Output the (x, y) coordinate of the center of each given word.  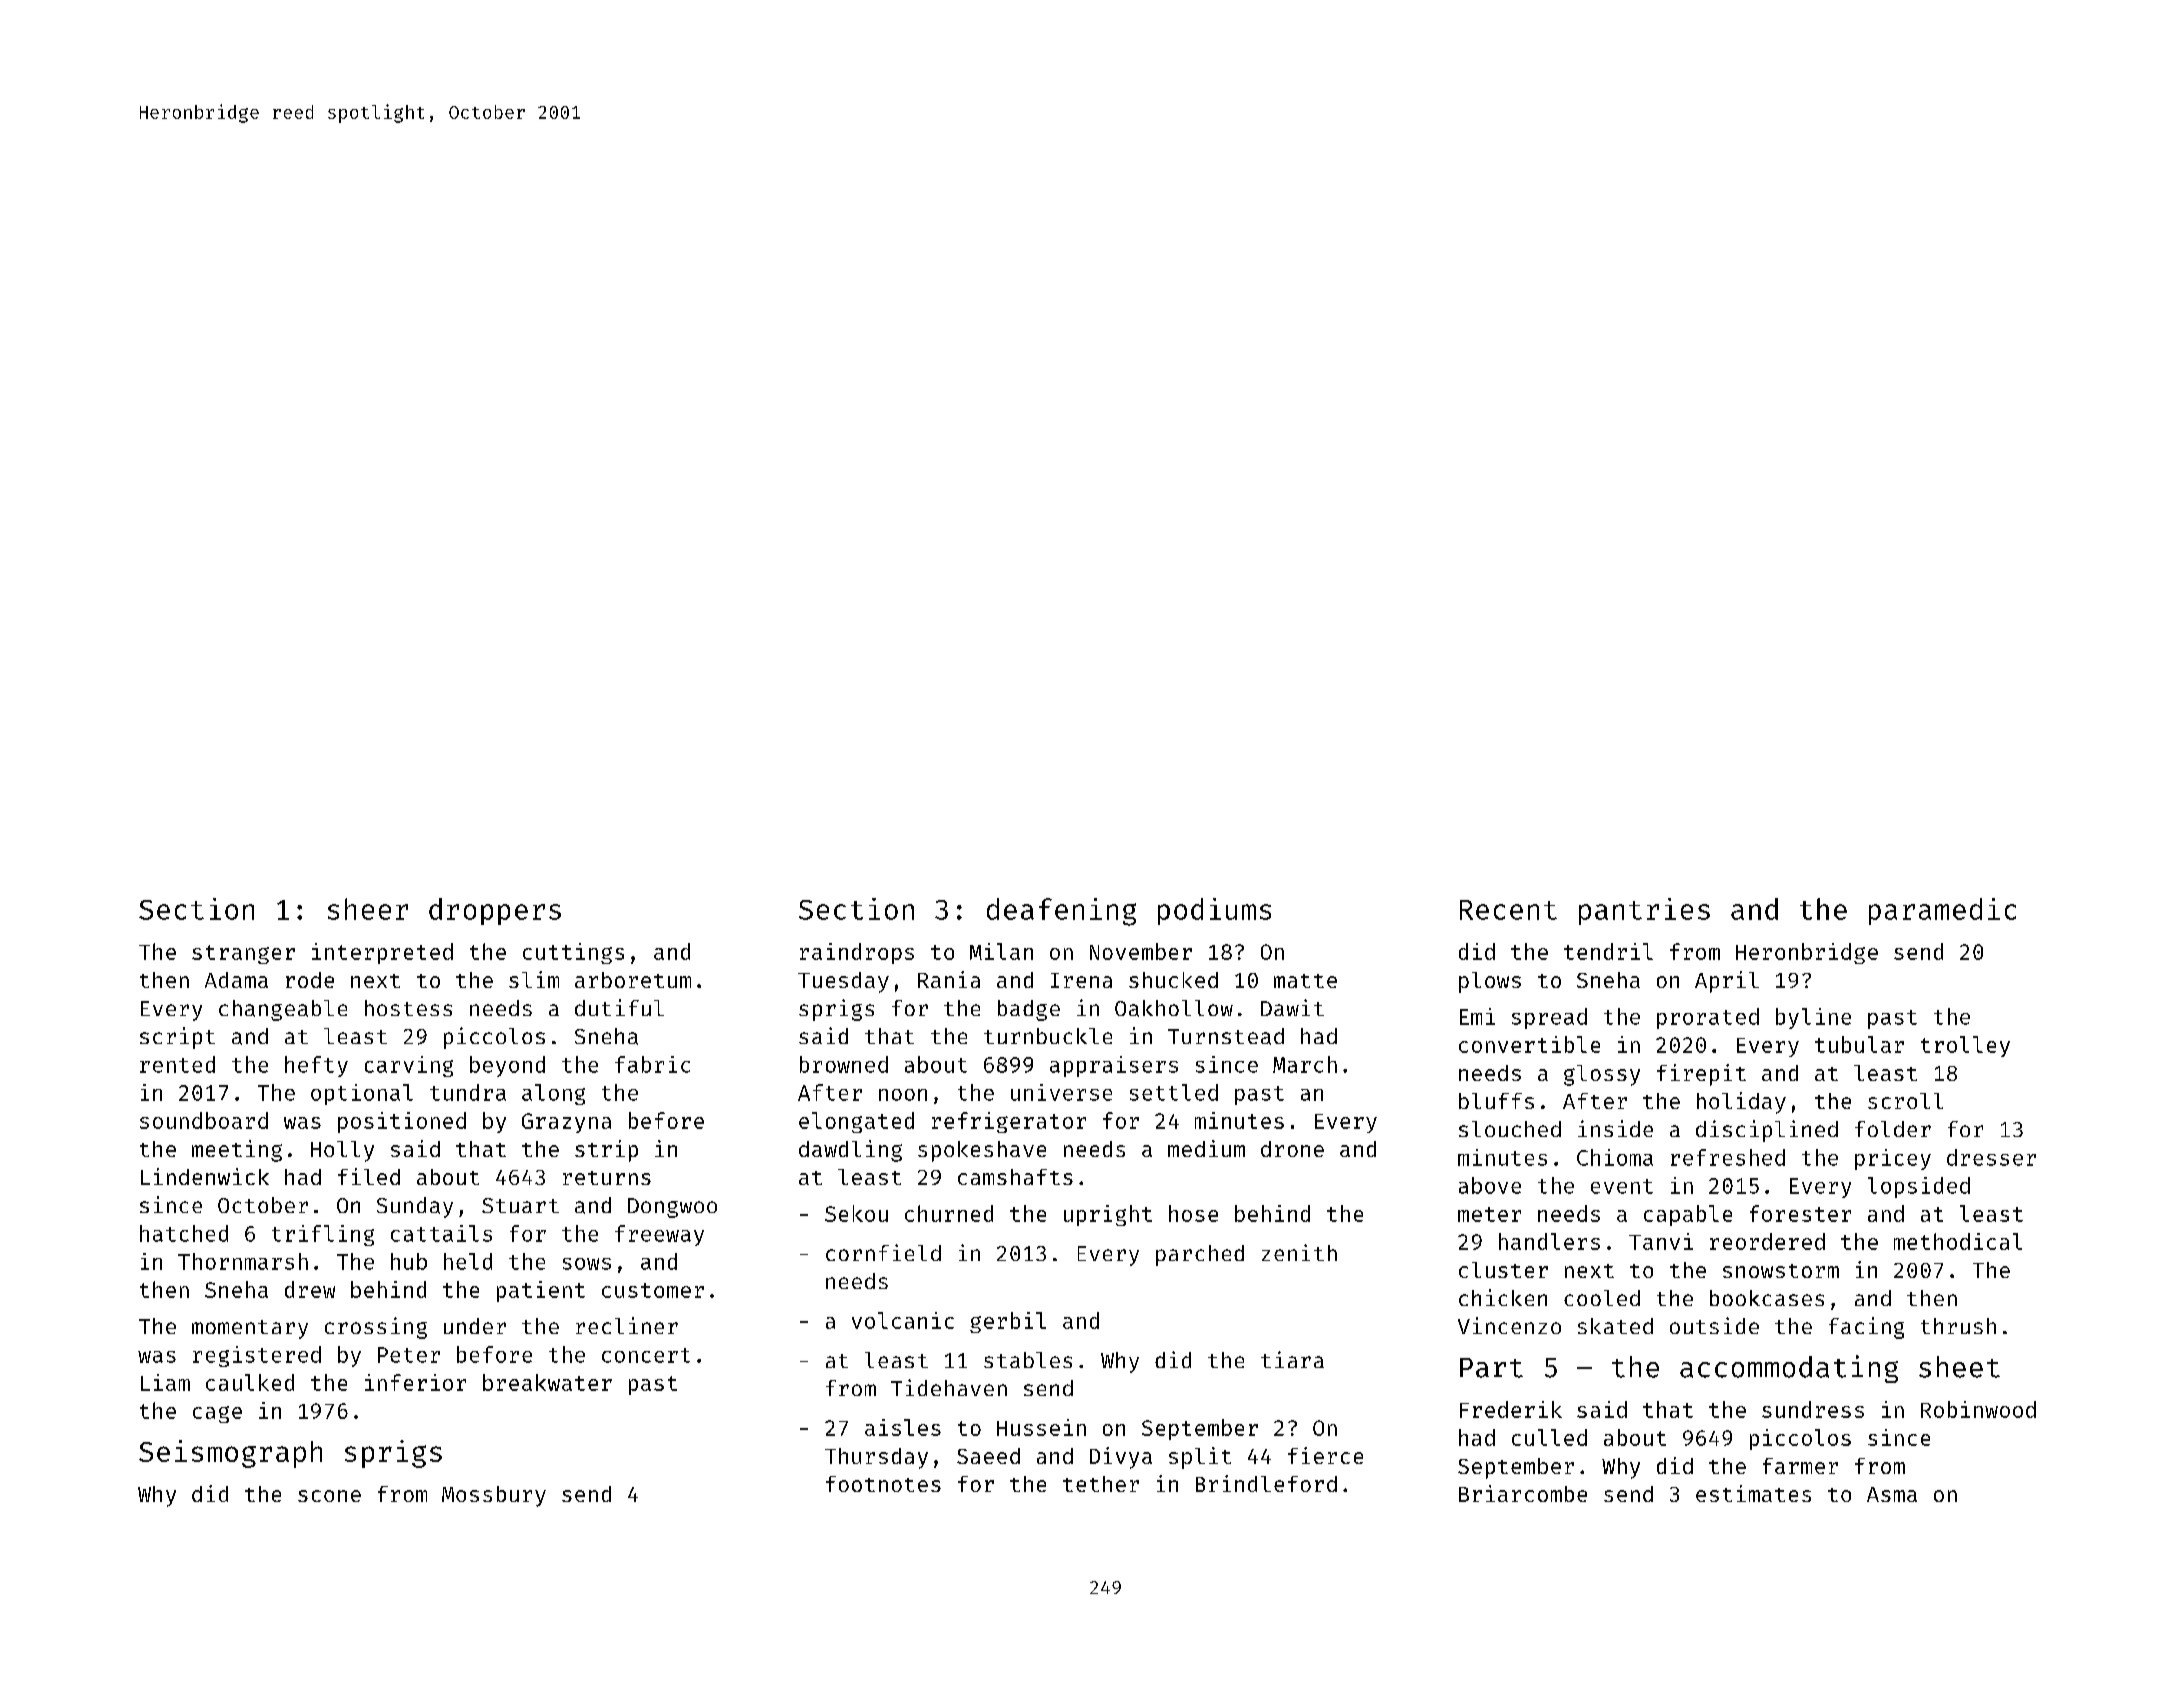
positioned (402, 1122)
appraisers (1114, 1066)
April (1727, 982)
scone (329, 1496)
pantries (1644, 911)
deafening (1061, 912)
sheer (368, 909)
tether (1101, 1484)
